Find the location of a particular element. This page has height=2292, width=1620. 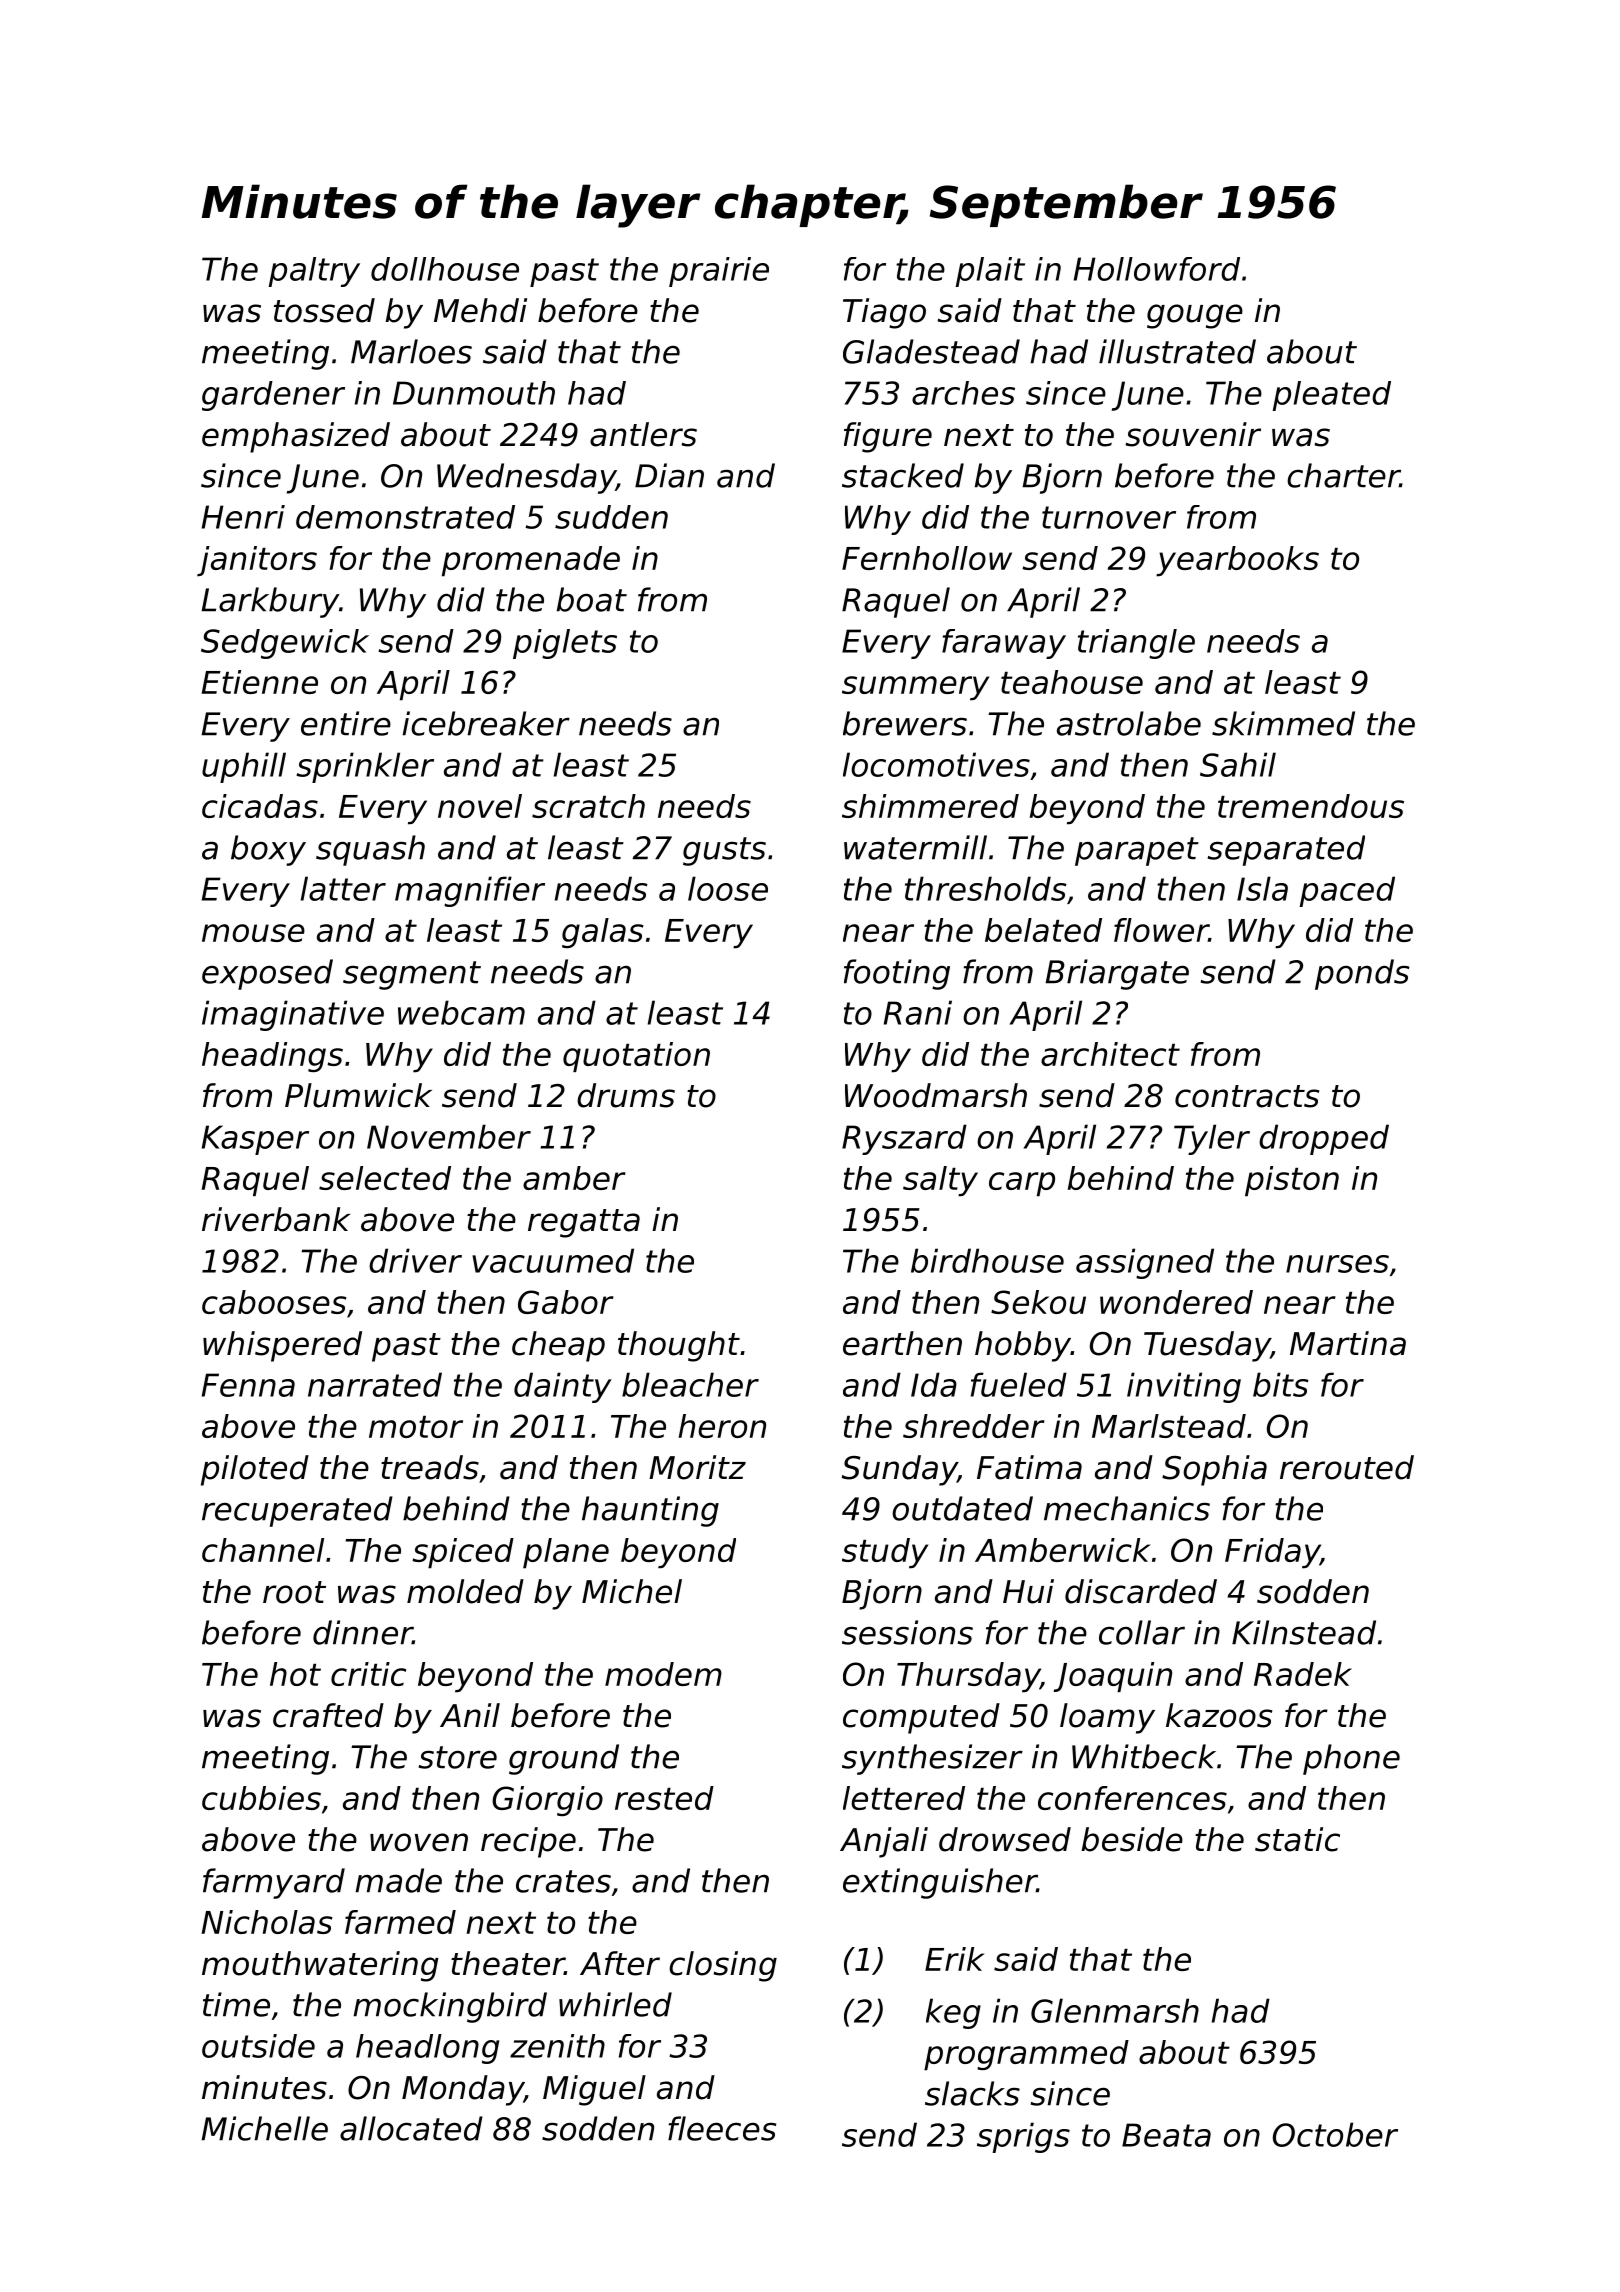

dollhouse is located at coordinates (445, 269).
